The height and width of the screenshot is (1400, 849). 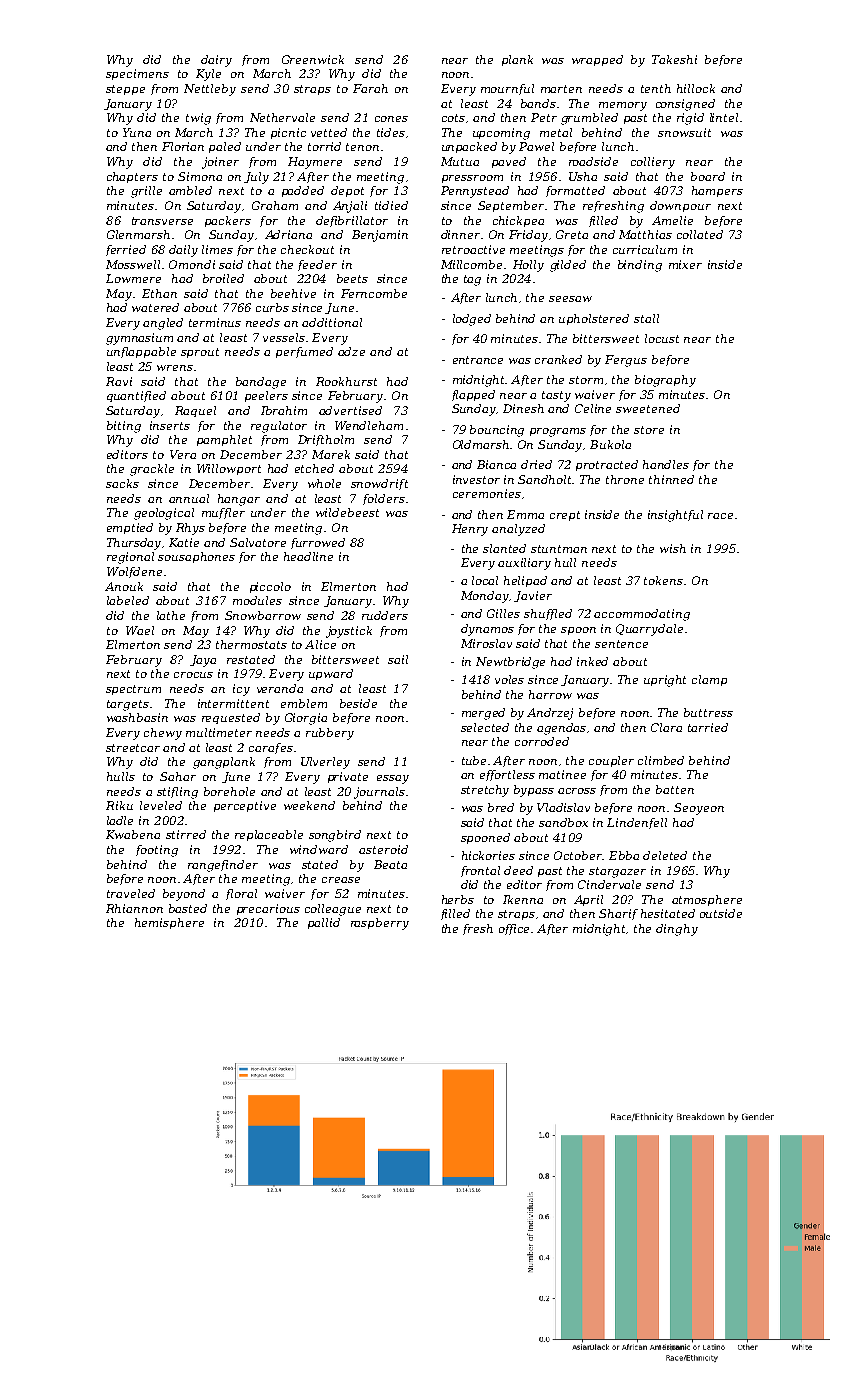 What do you see at coordinates (663, 580) in the screenshot?
I see `tokens` at bounding box center [663, 580].
